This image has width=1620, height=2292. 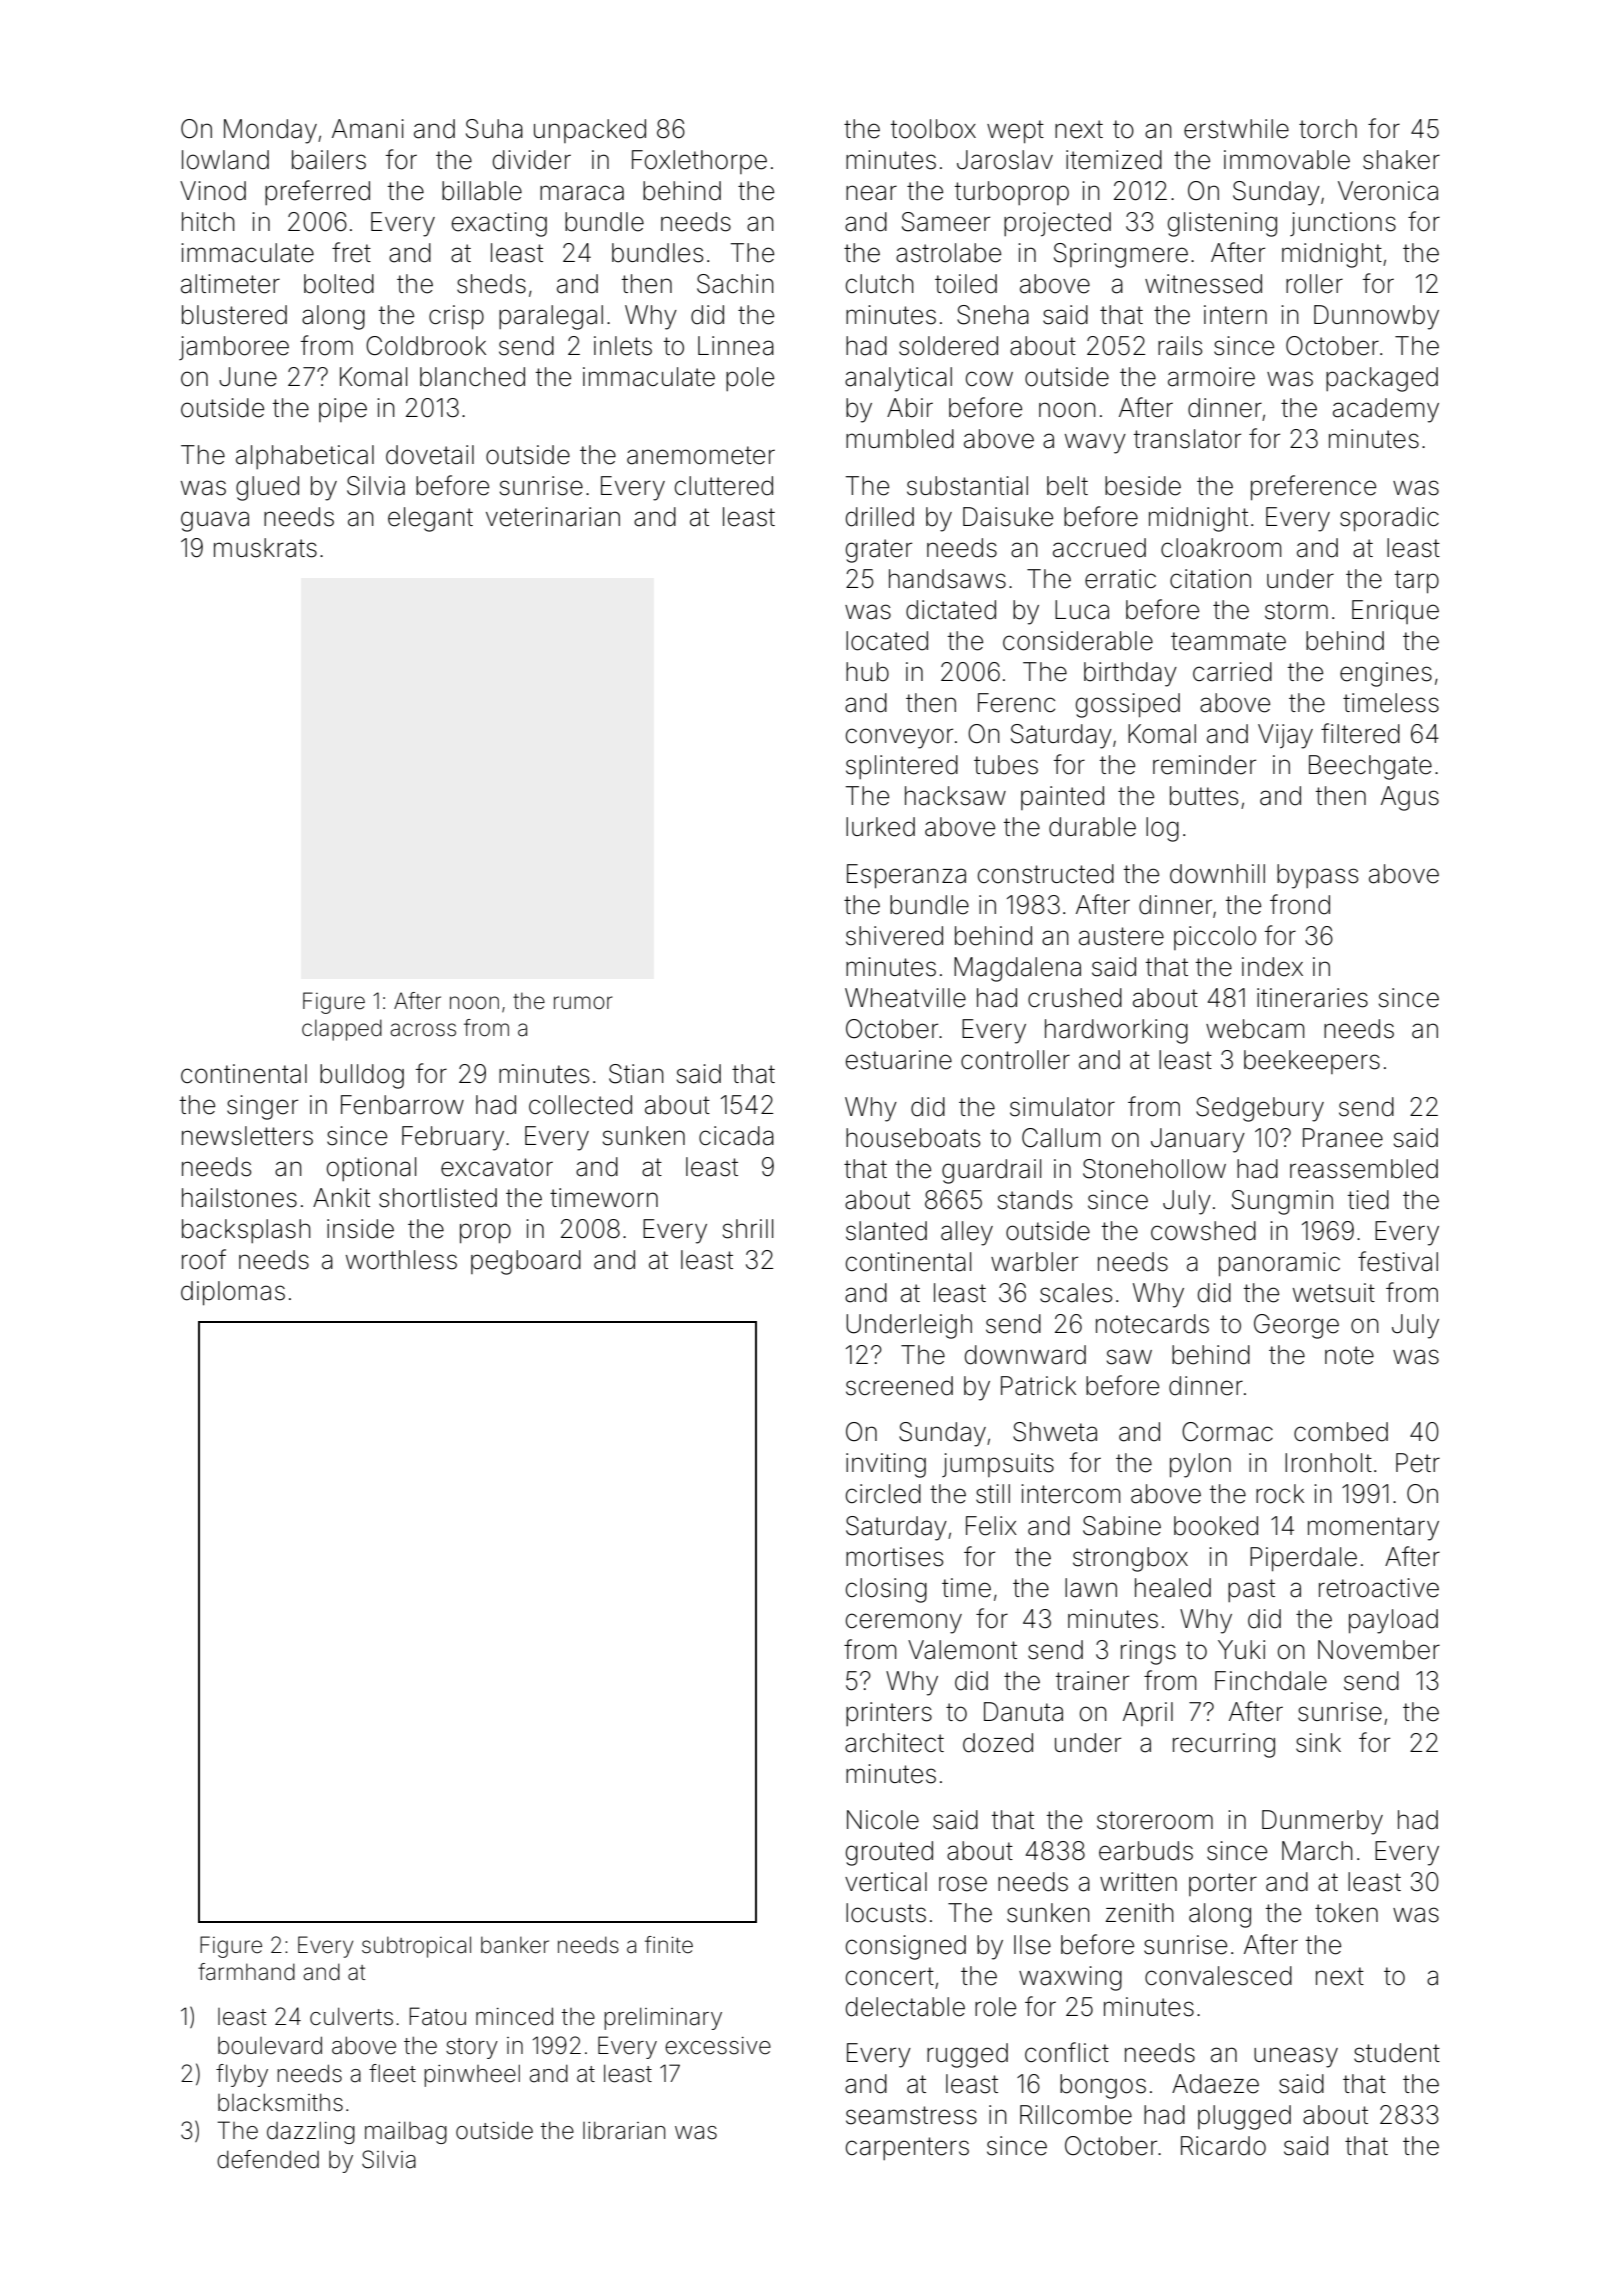 I want to click on farmhand, so click(x=246, y=1972).
